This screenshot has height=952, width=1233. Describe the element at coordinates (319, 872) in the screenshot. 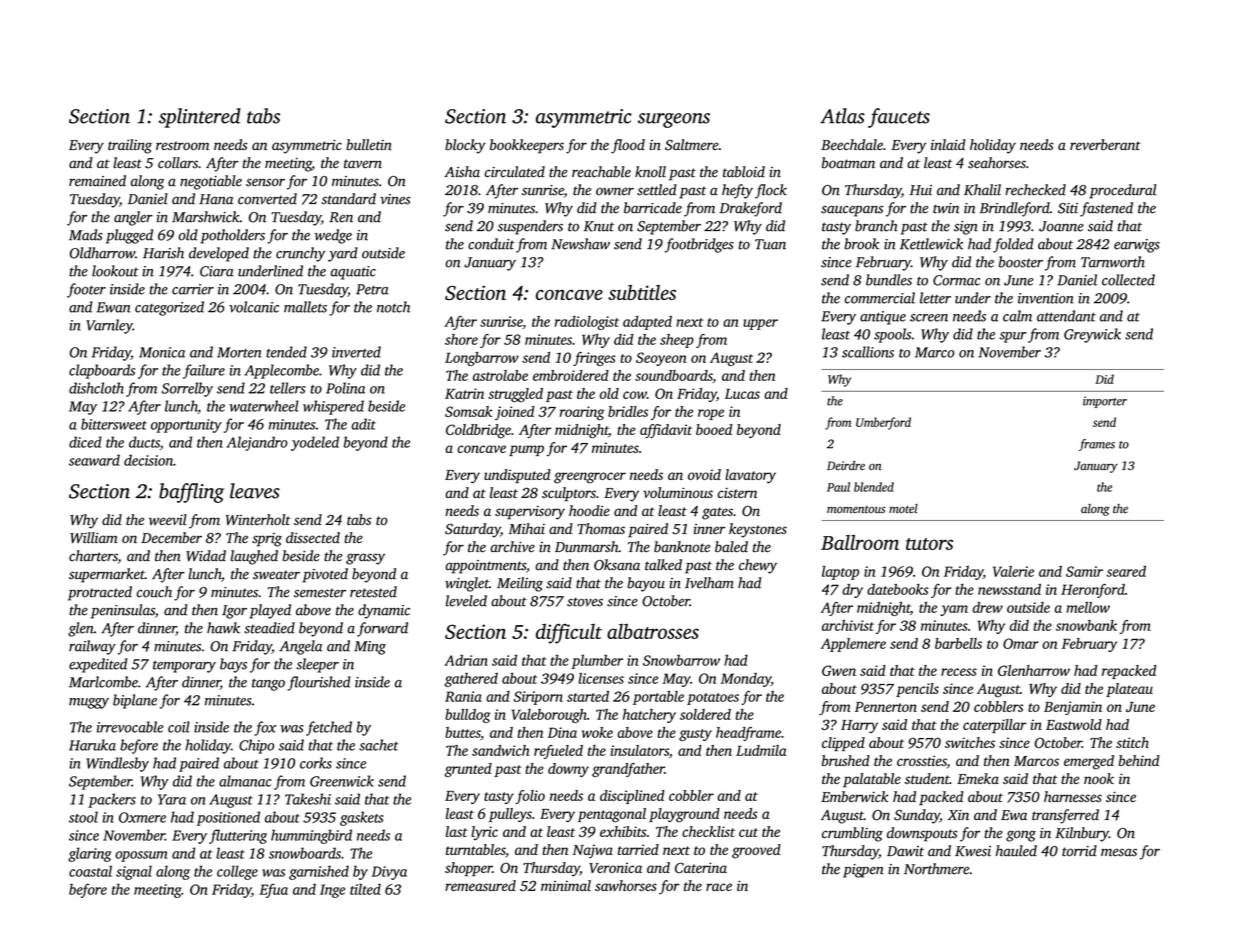

I see `garnished` at that location.
